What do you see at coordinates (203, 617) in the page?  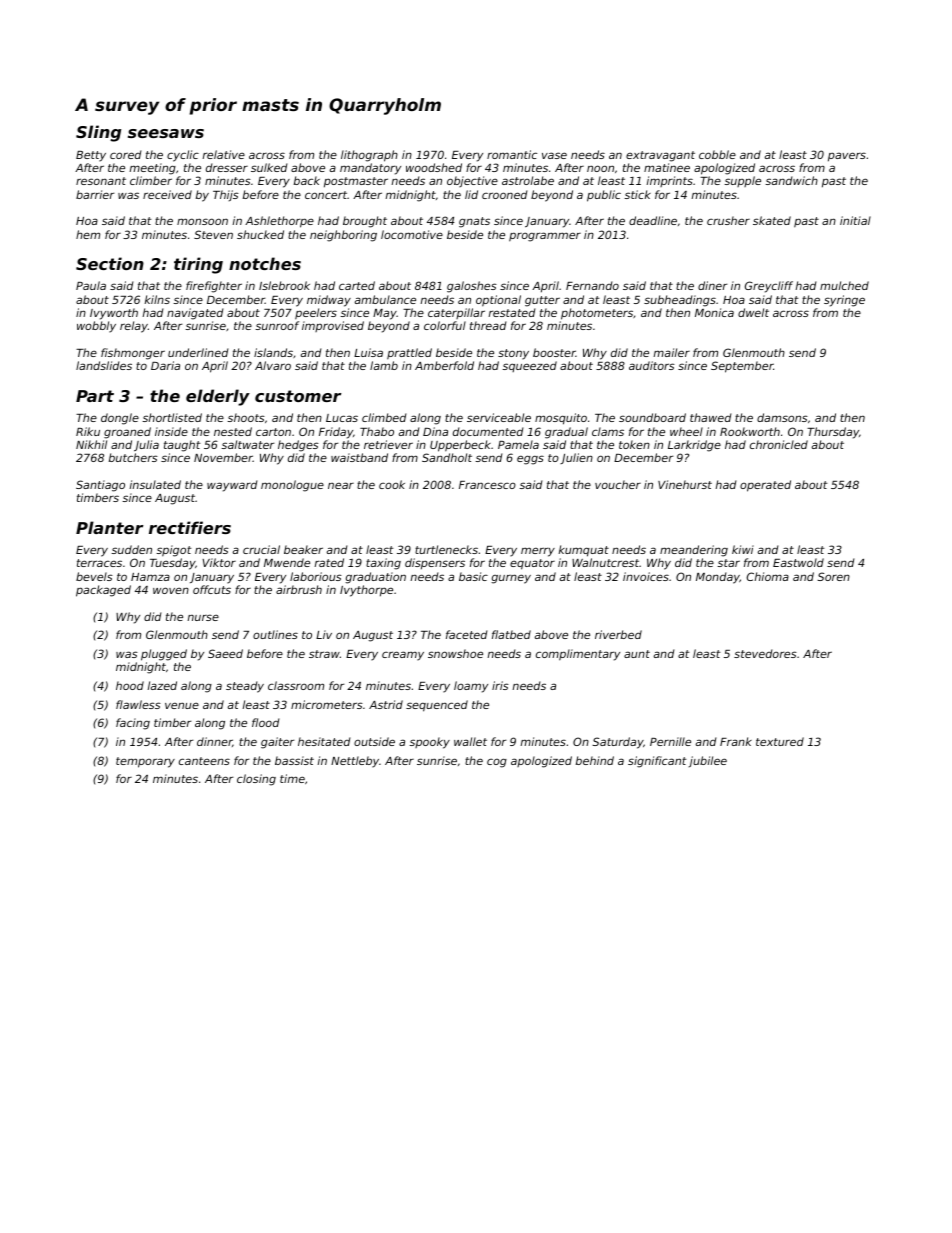 I see `nurse` at bounding box center [203, 617].
